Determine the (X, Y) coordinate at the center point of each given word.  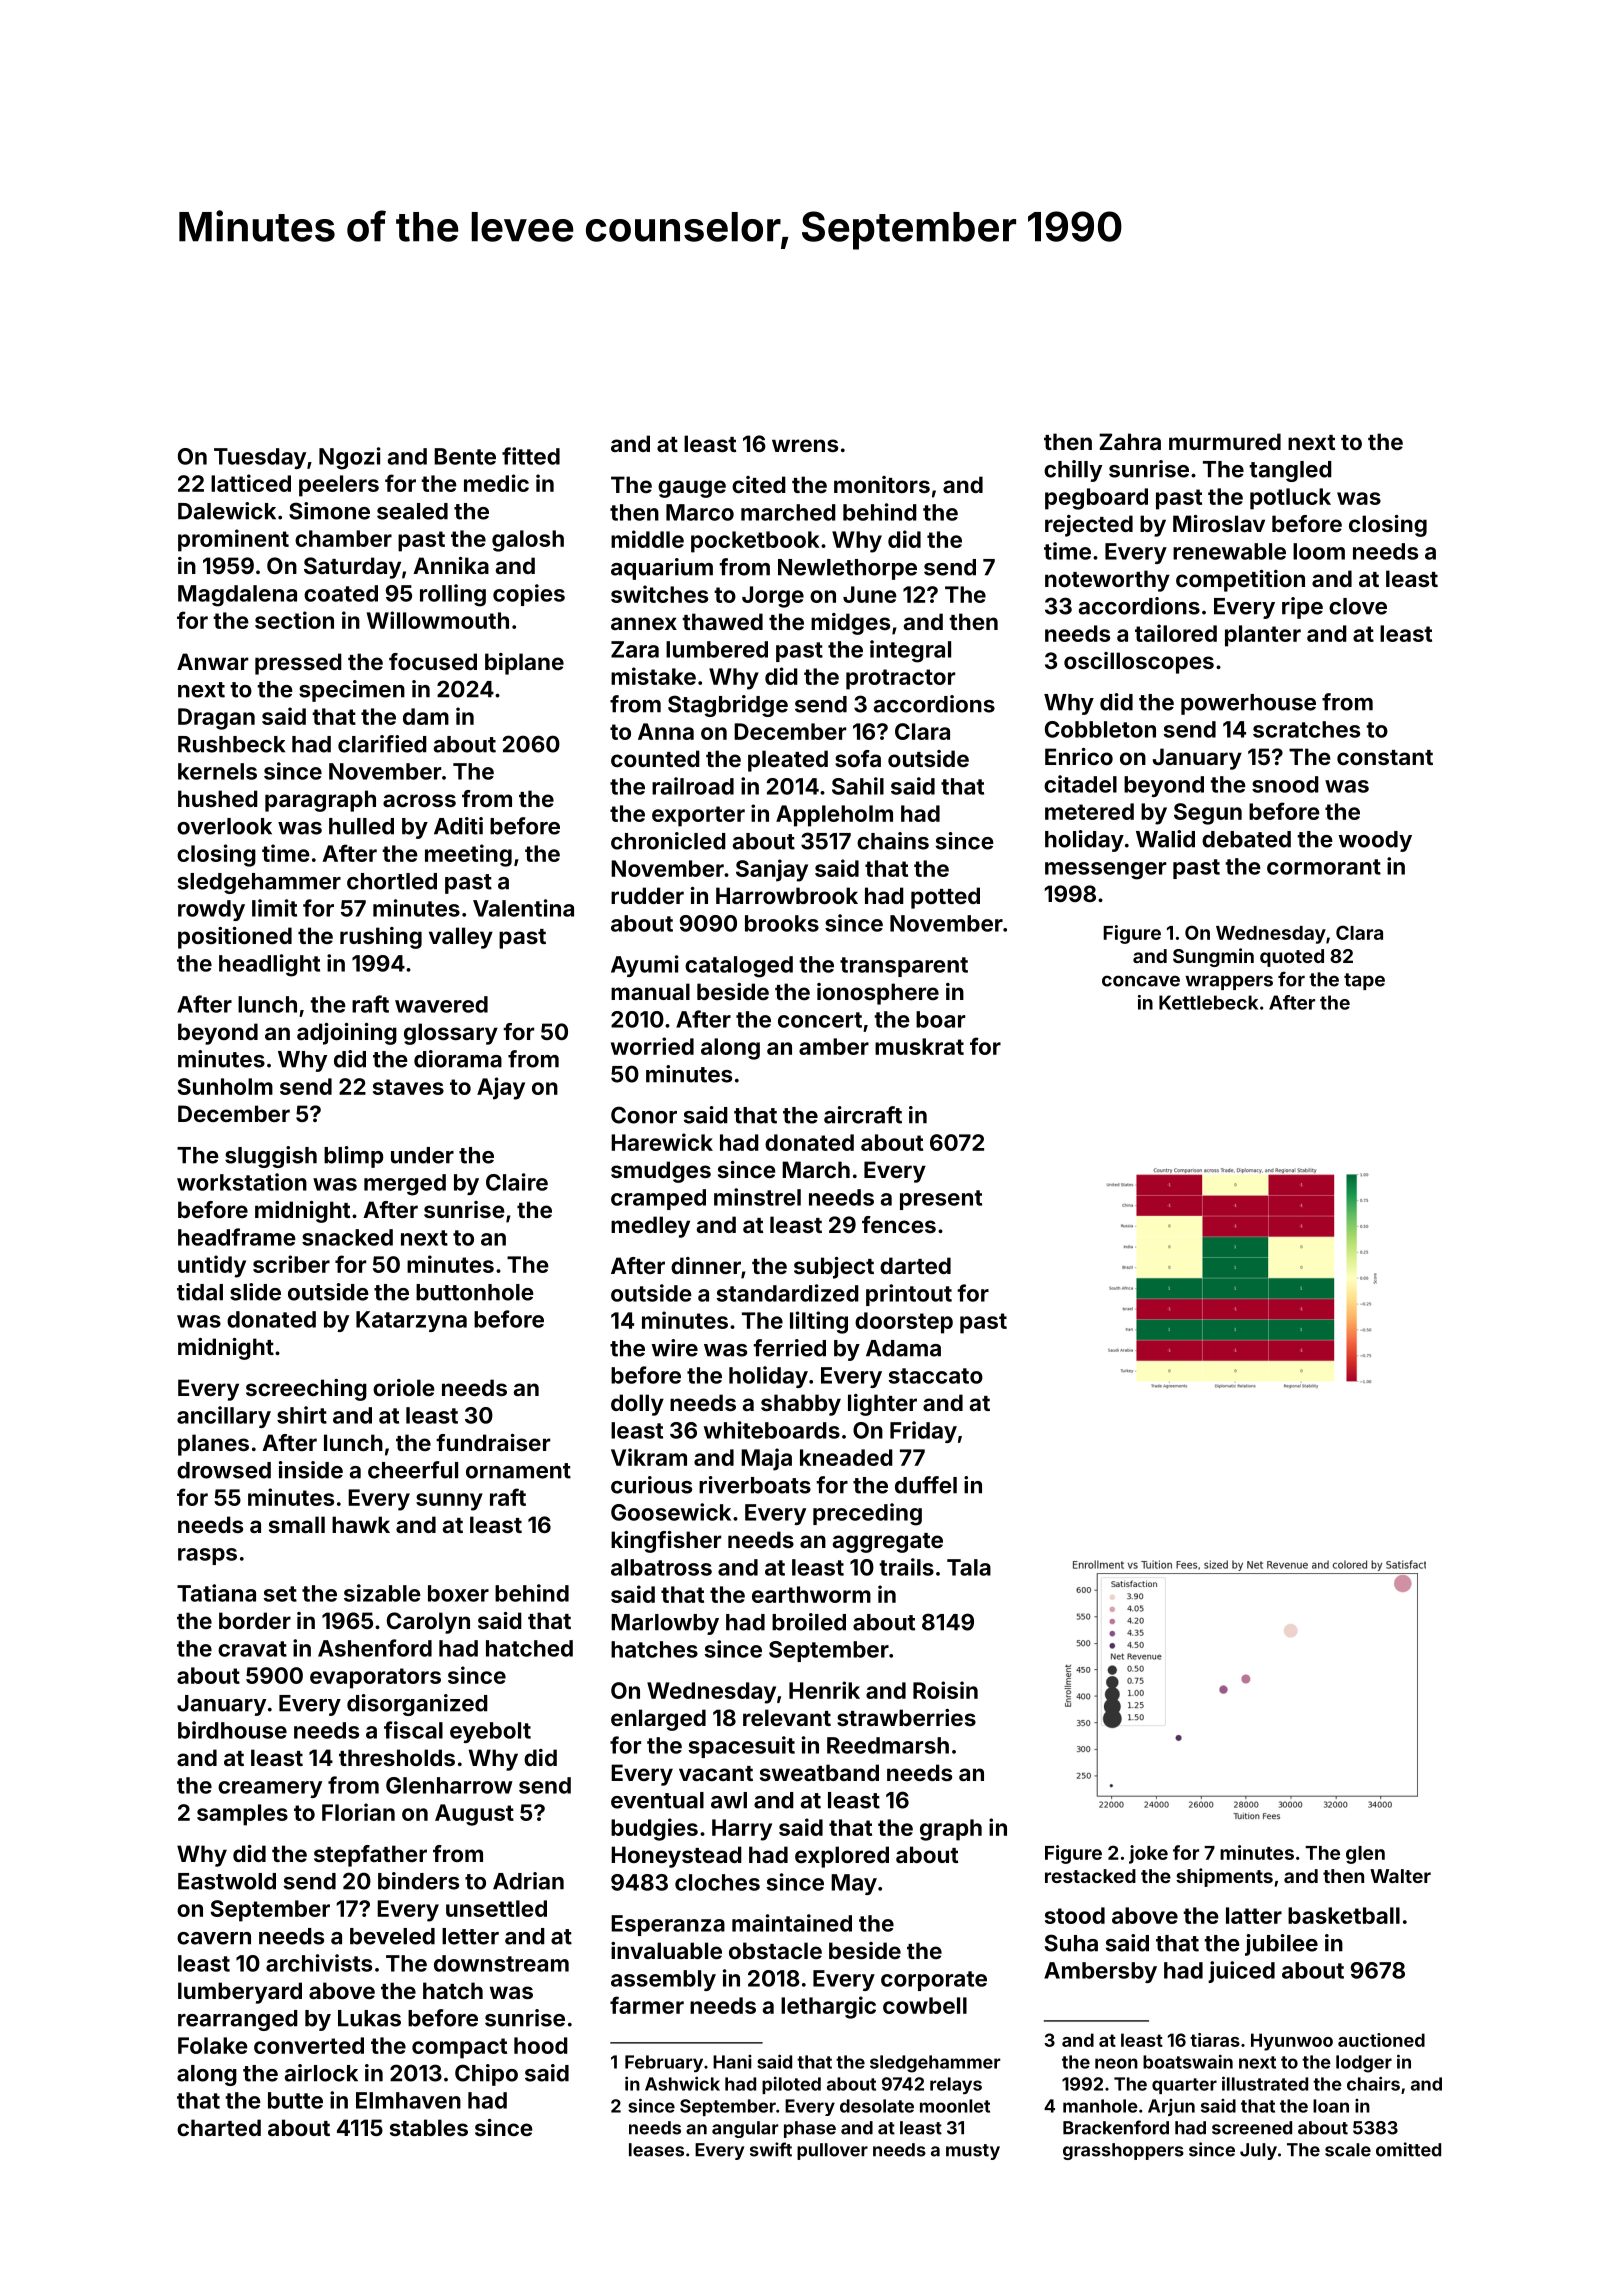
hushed (218, 798)
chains (893, 841)
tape (1364, 981)
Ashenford (375, 1648)
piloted (791, 2085)
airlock (321, 2073)
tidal (200, 1292)
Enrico (1079, 756)
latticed (251, 483)
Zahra (1130, 441)
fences (899, 1224)
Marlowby (665, 1624)
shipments (1224, 1877)
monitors (882, 484)
